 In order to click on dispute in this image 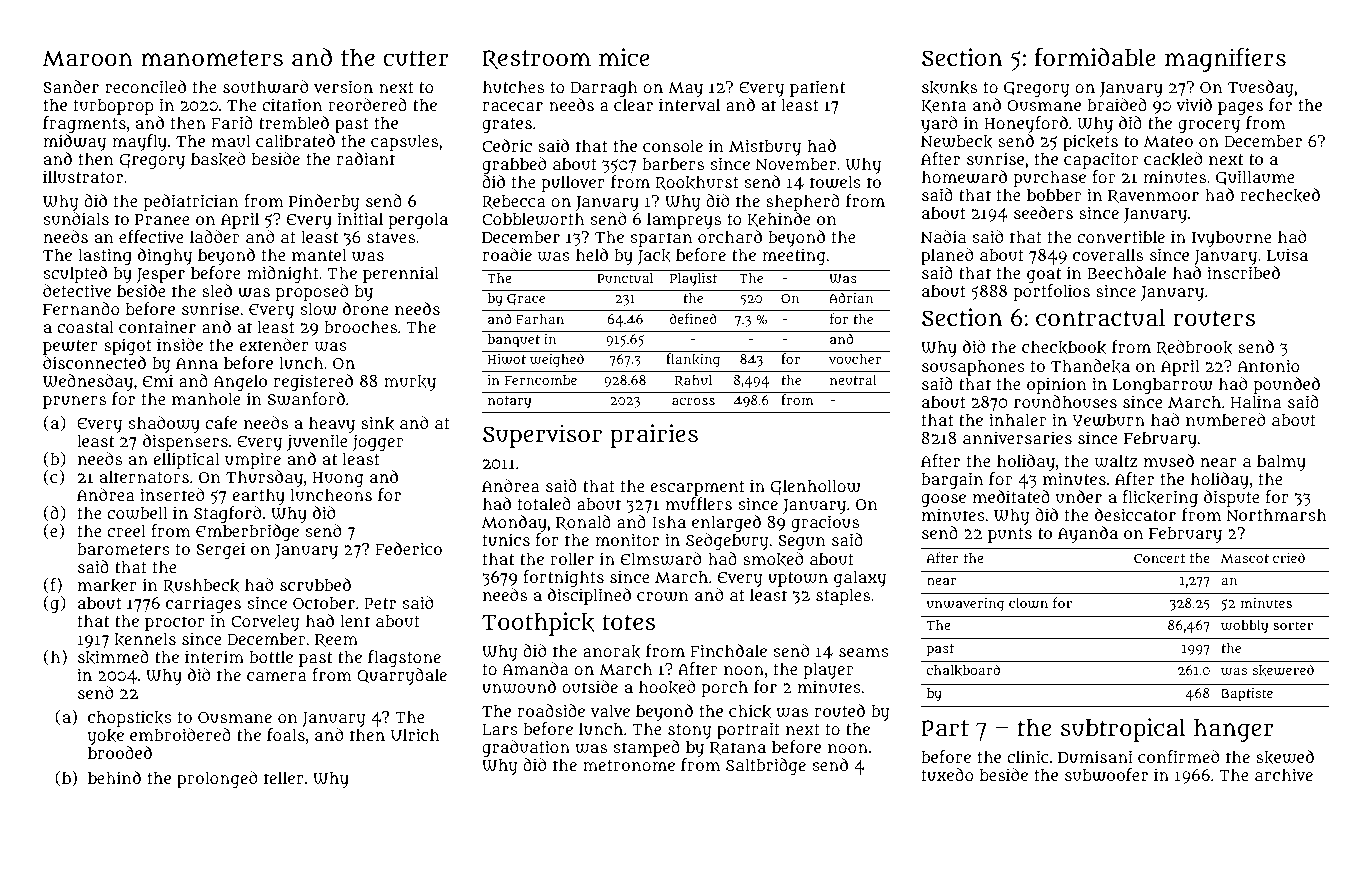, I will do `click(1232, 498)`.
